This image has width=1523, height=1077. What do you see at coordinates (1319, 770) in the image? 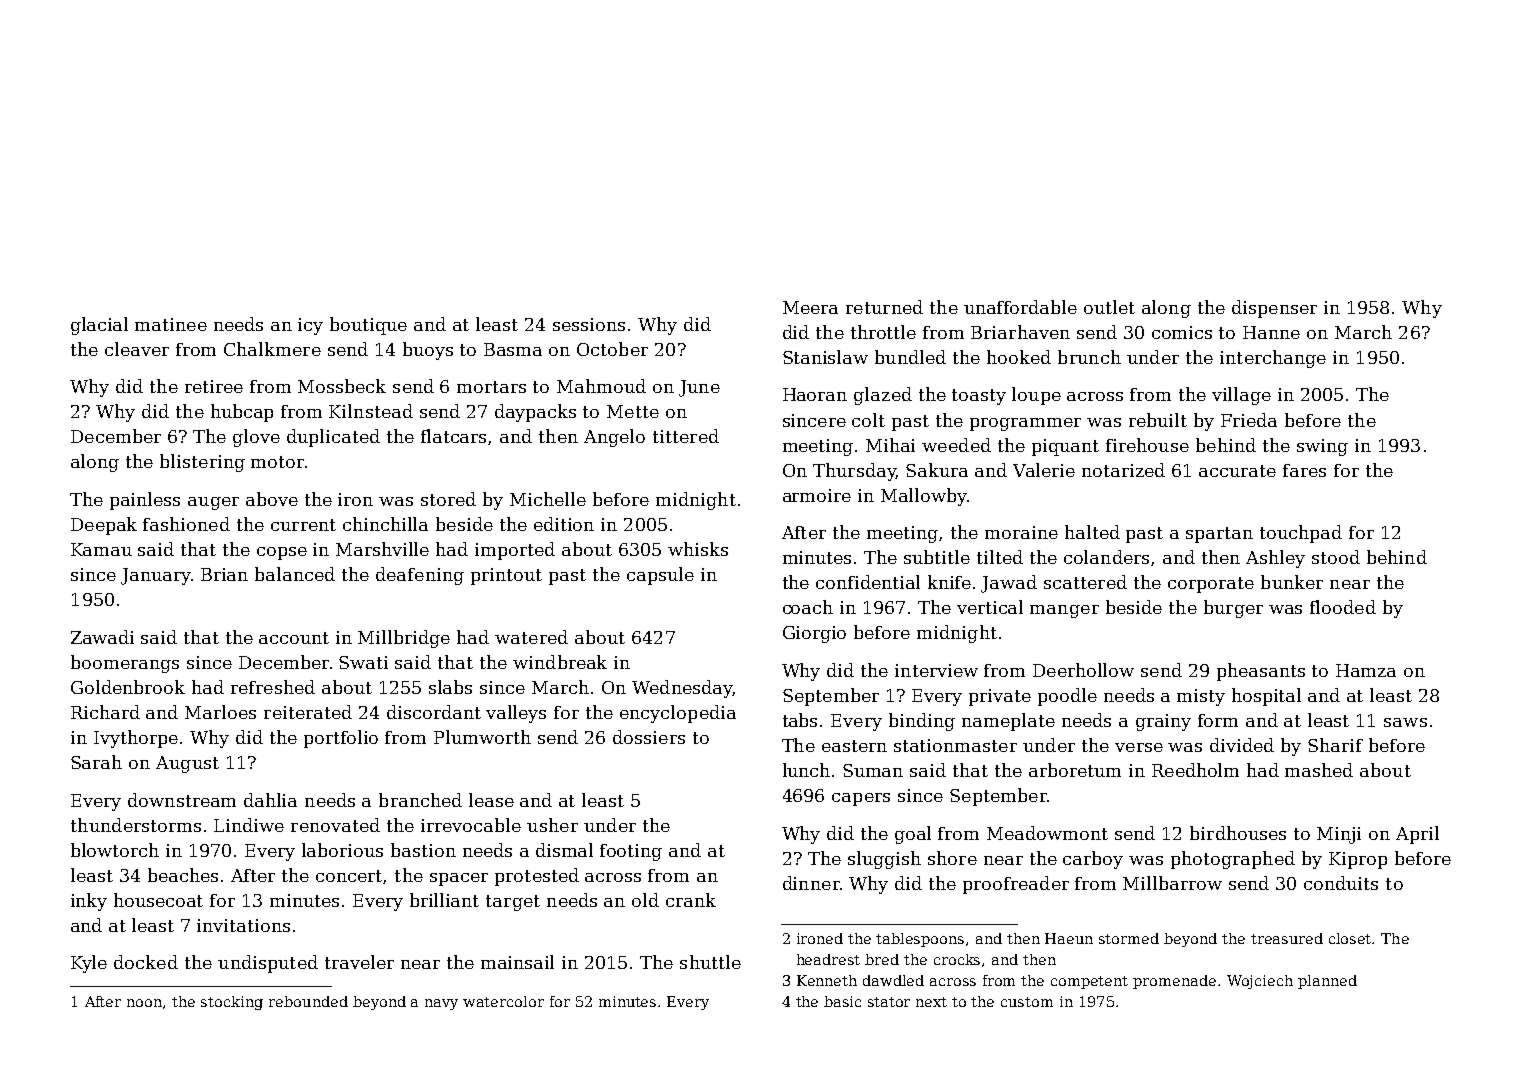
I see `mashed` at bounding box center [1319, 770].
